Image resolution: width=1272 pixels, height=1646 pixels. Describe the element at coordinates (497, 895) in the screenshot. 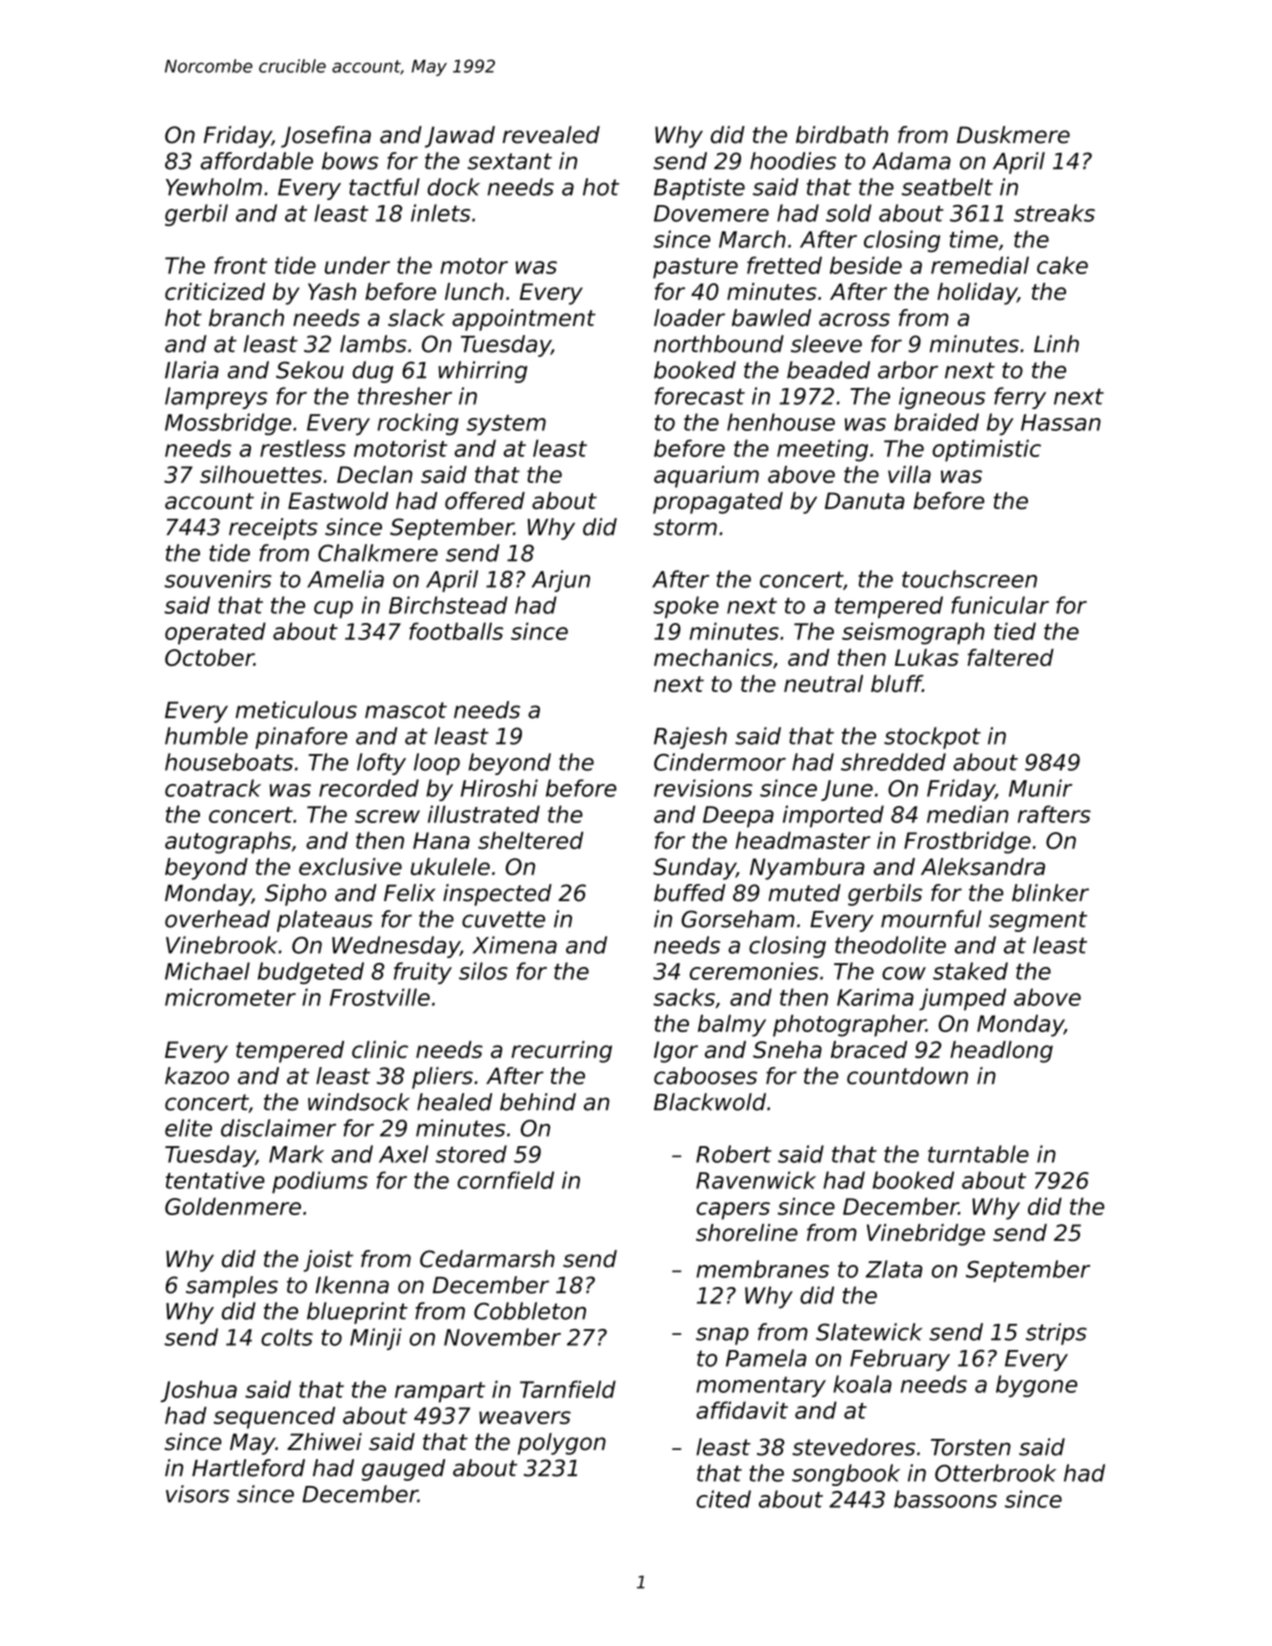

I see `inspected` at that location.
